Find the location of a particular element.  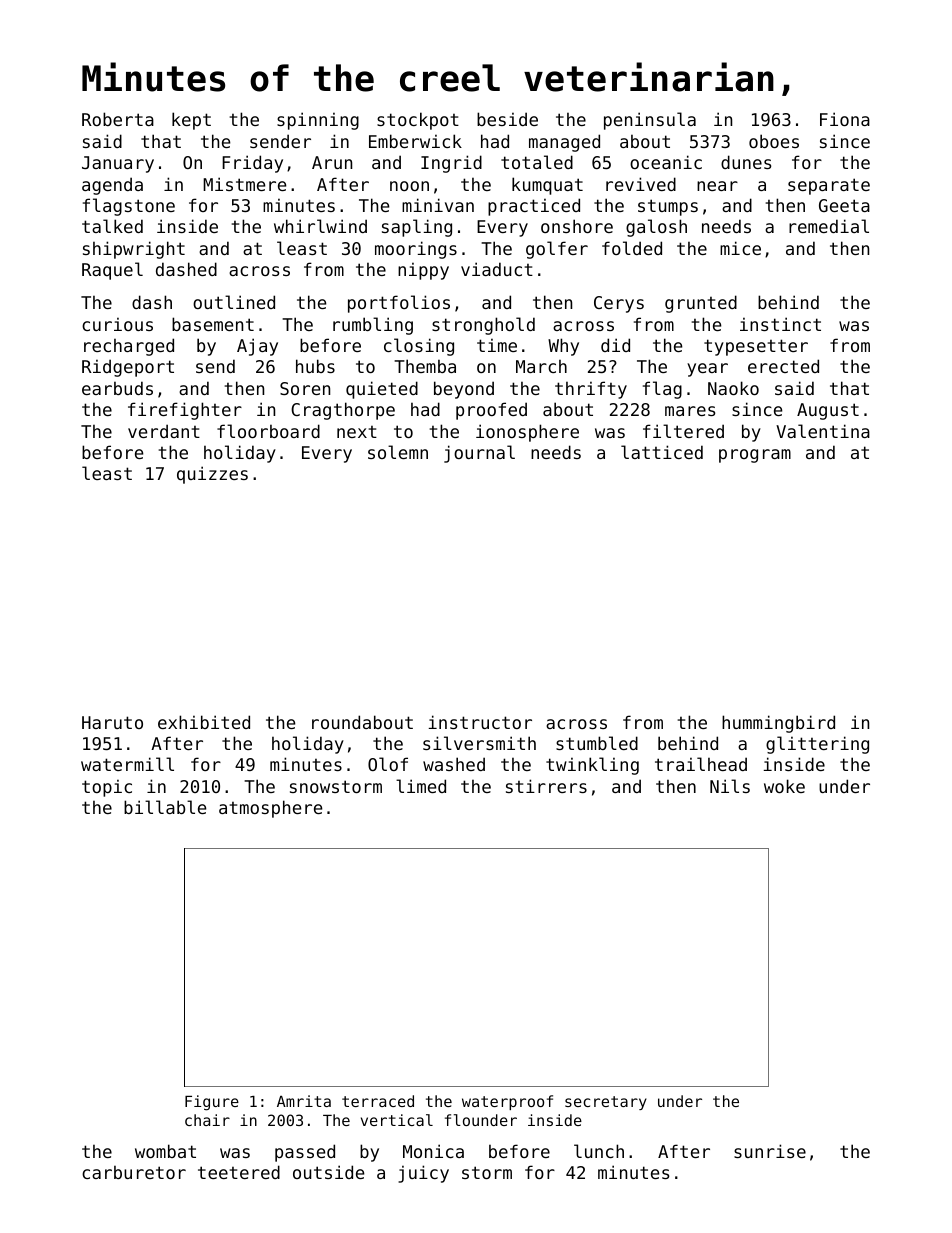

firefighter is located at coordinates (185, 411).
